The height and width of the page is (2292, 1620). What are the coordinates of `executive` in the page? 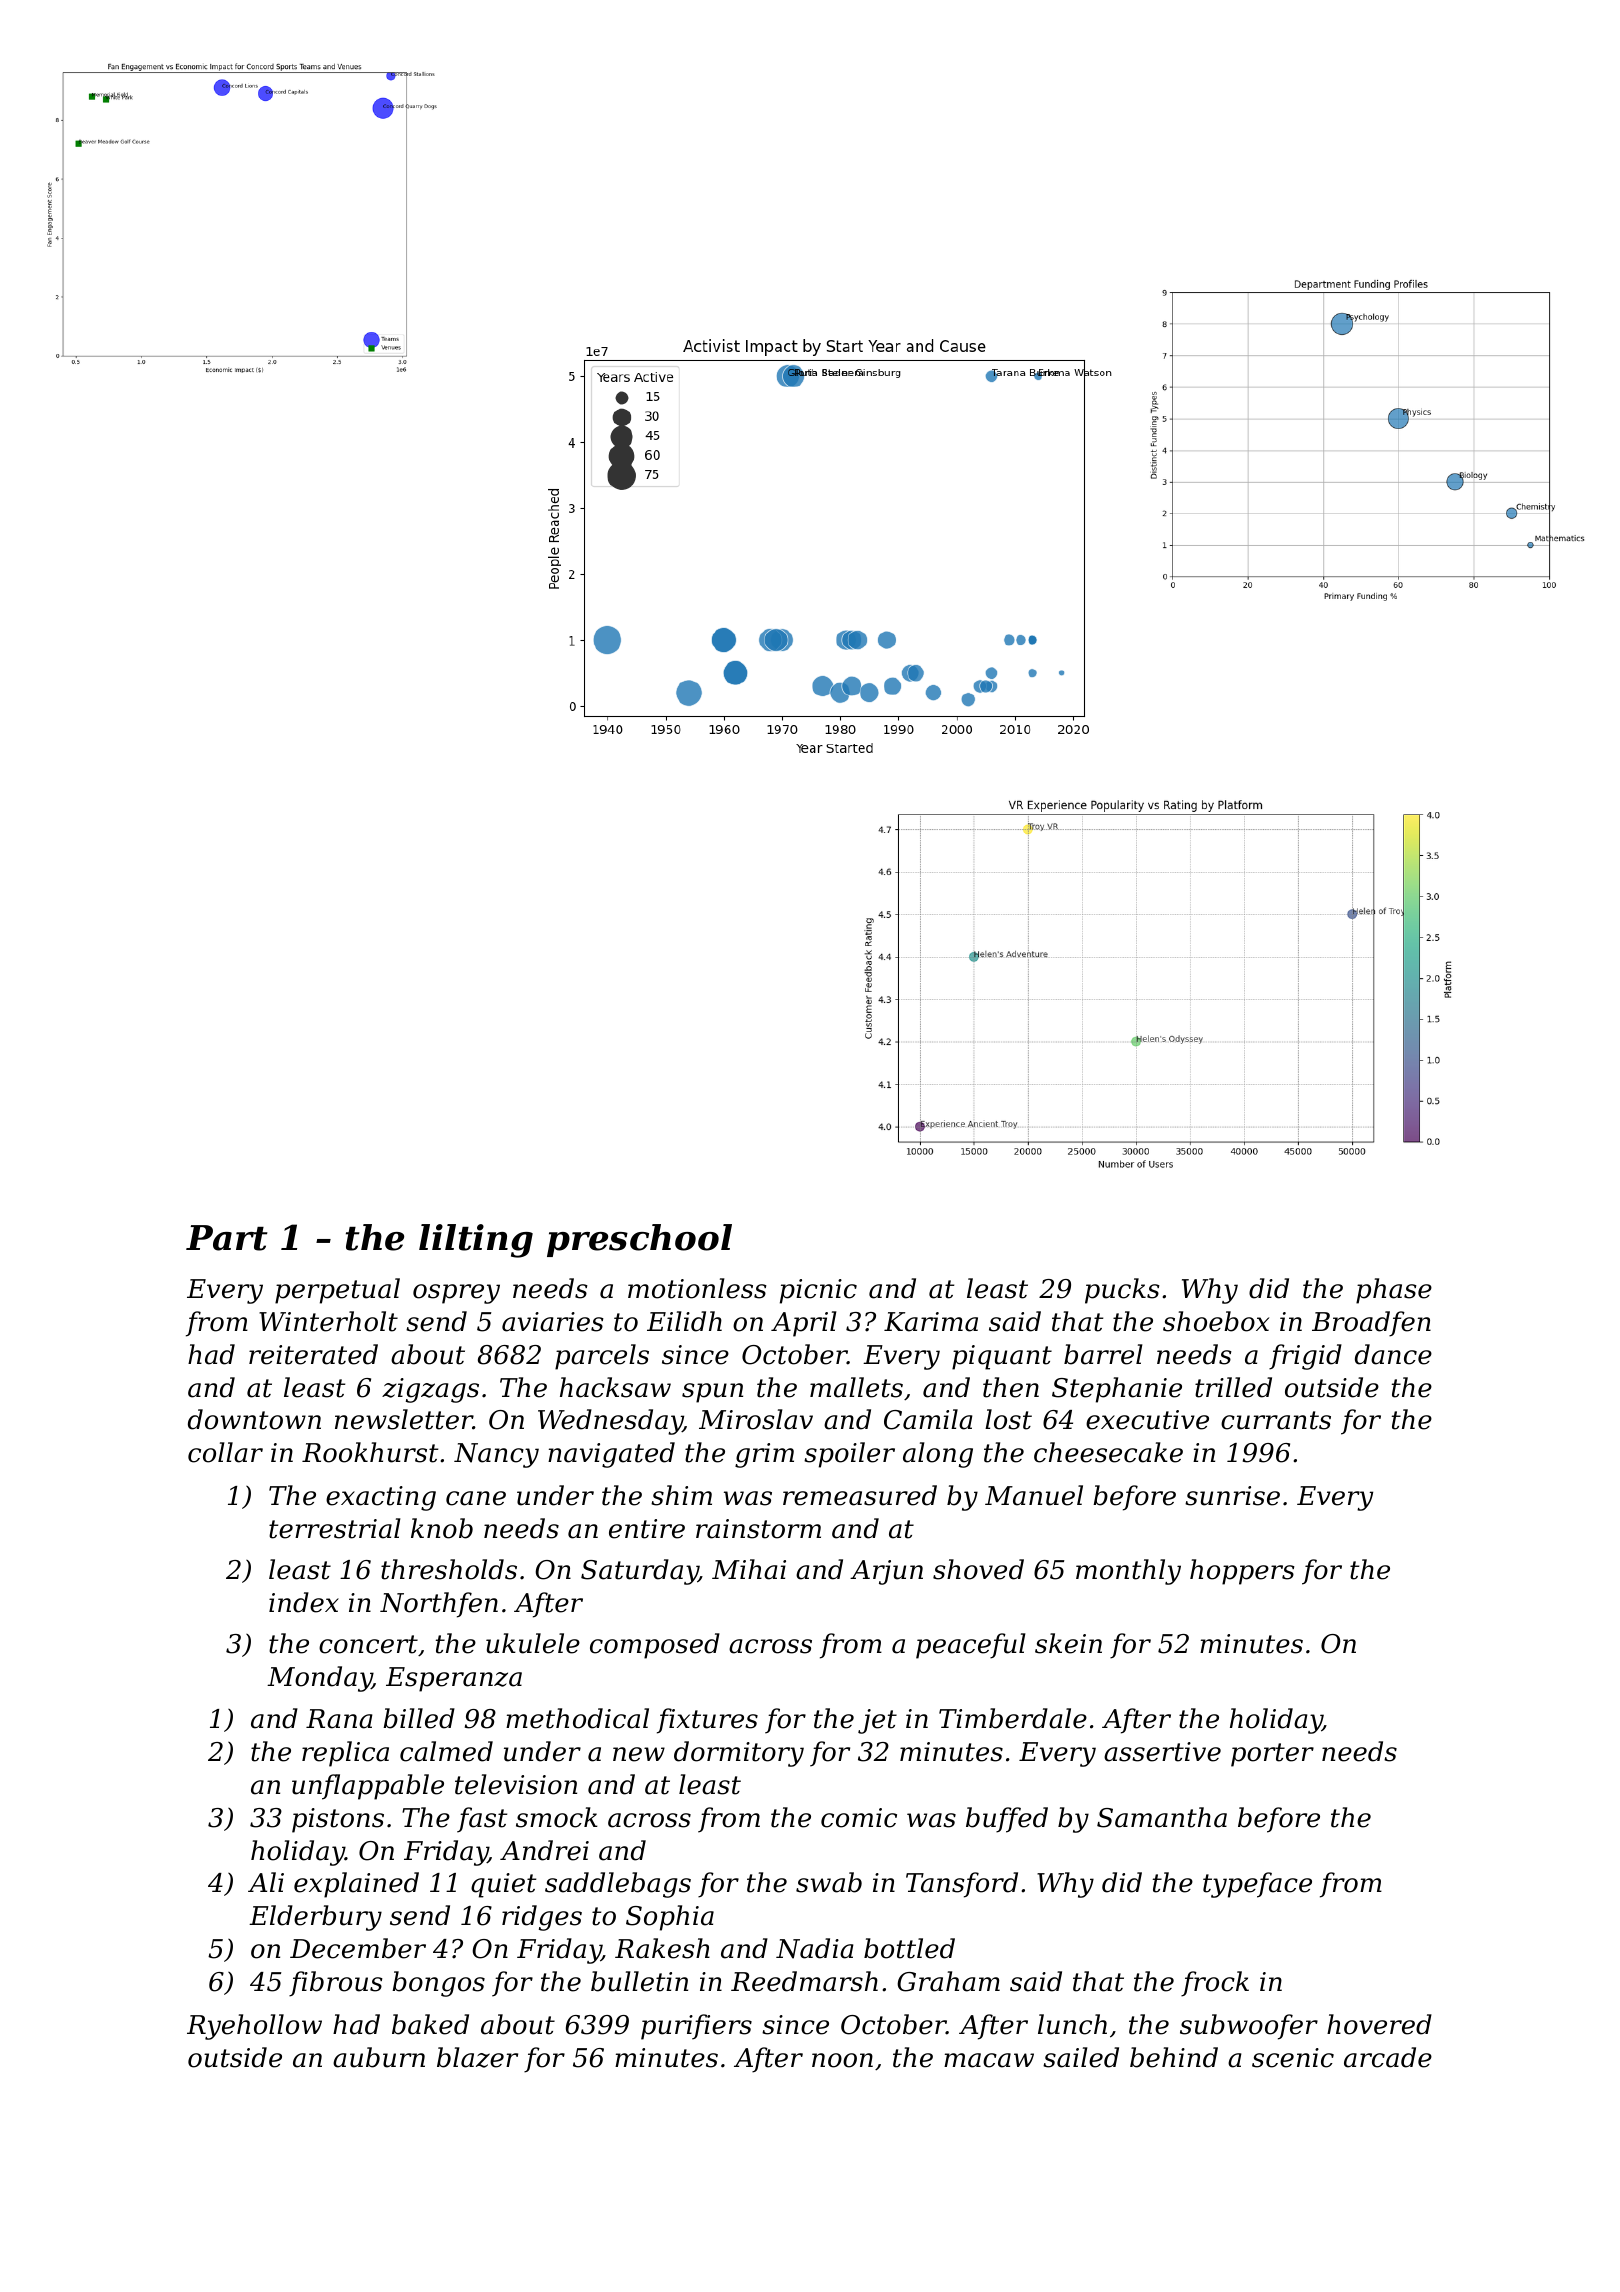 It's located at (1147, 1420).
